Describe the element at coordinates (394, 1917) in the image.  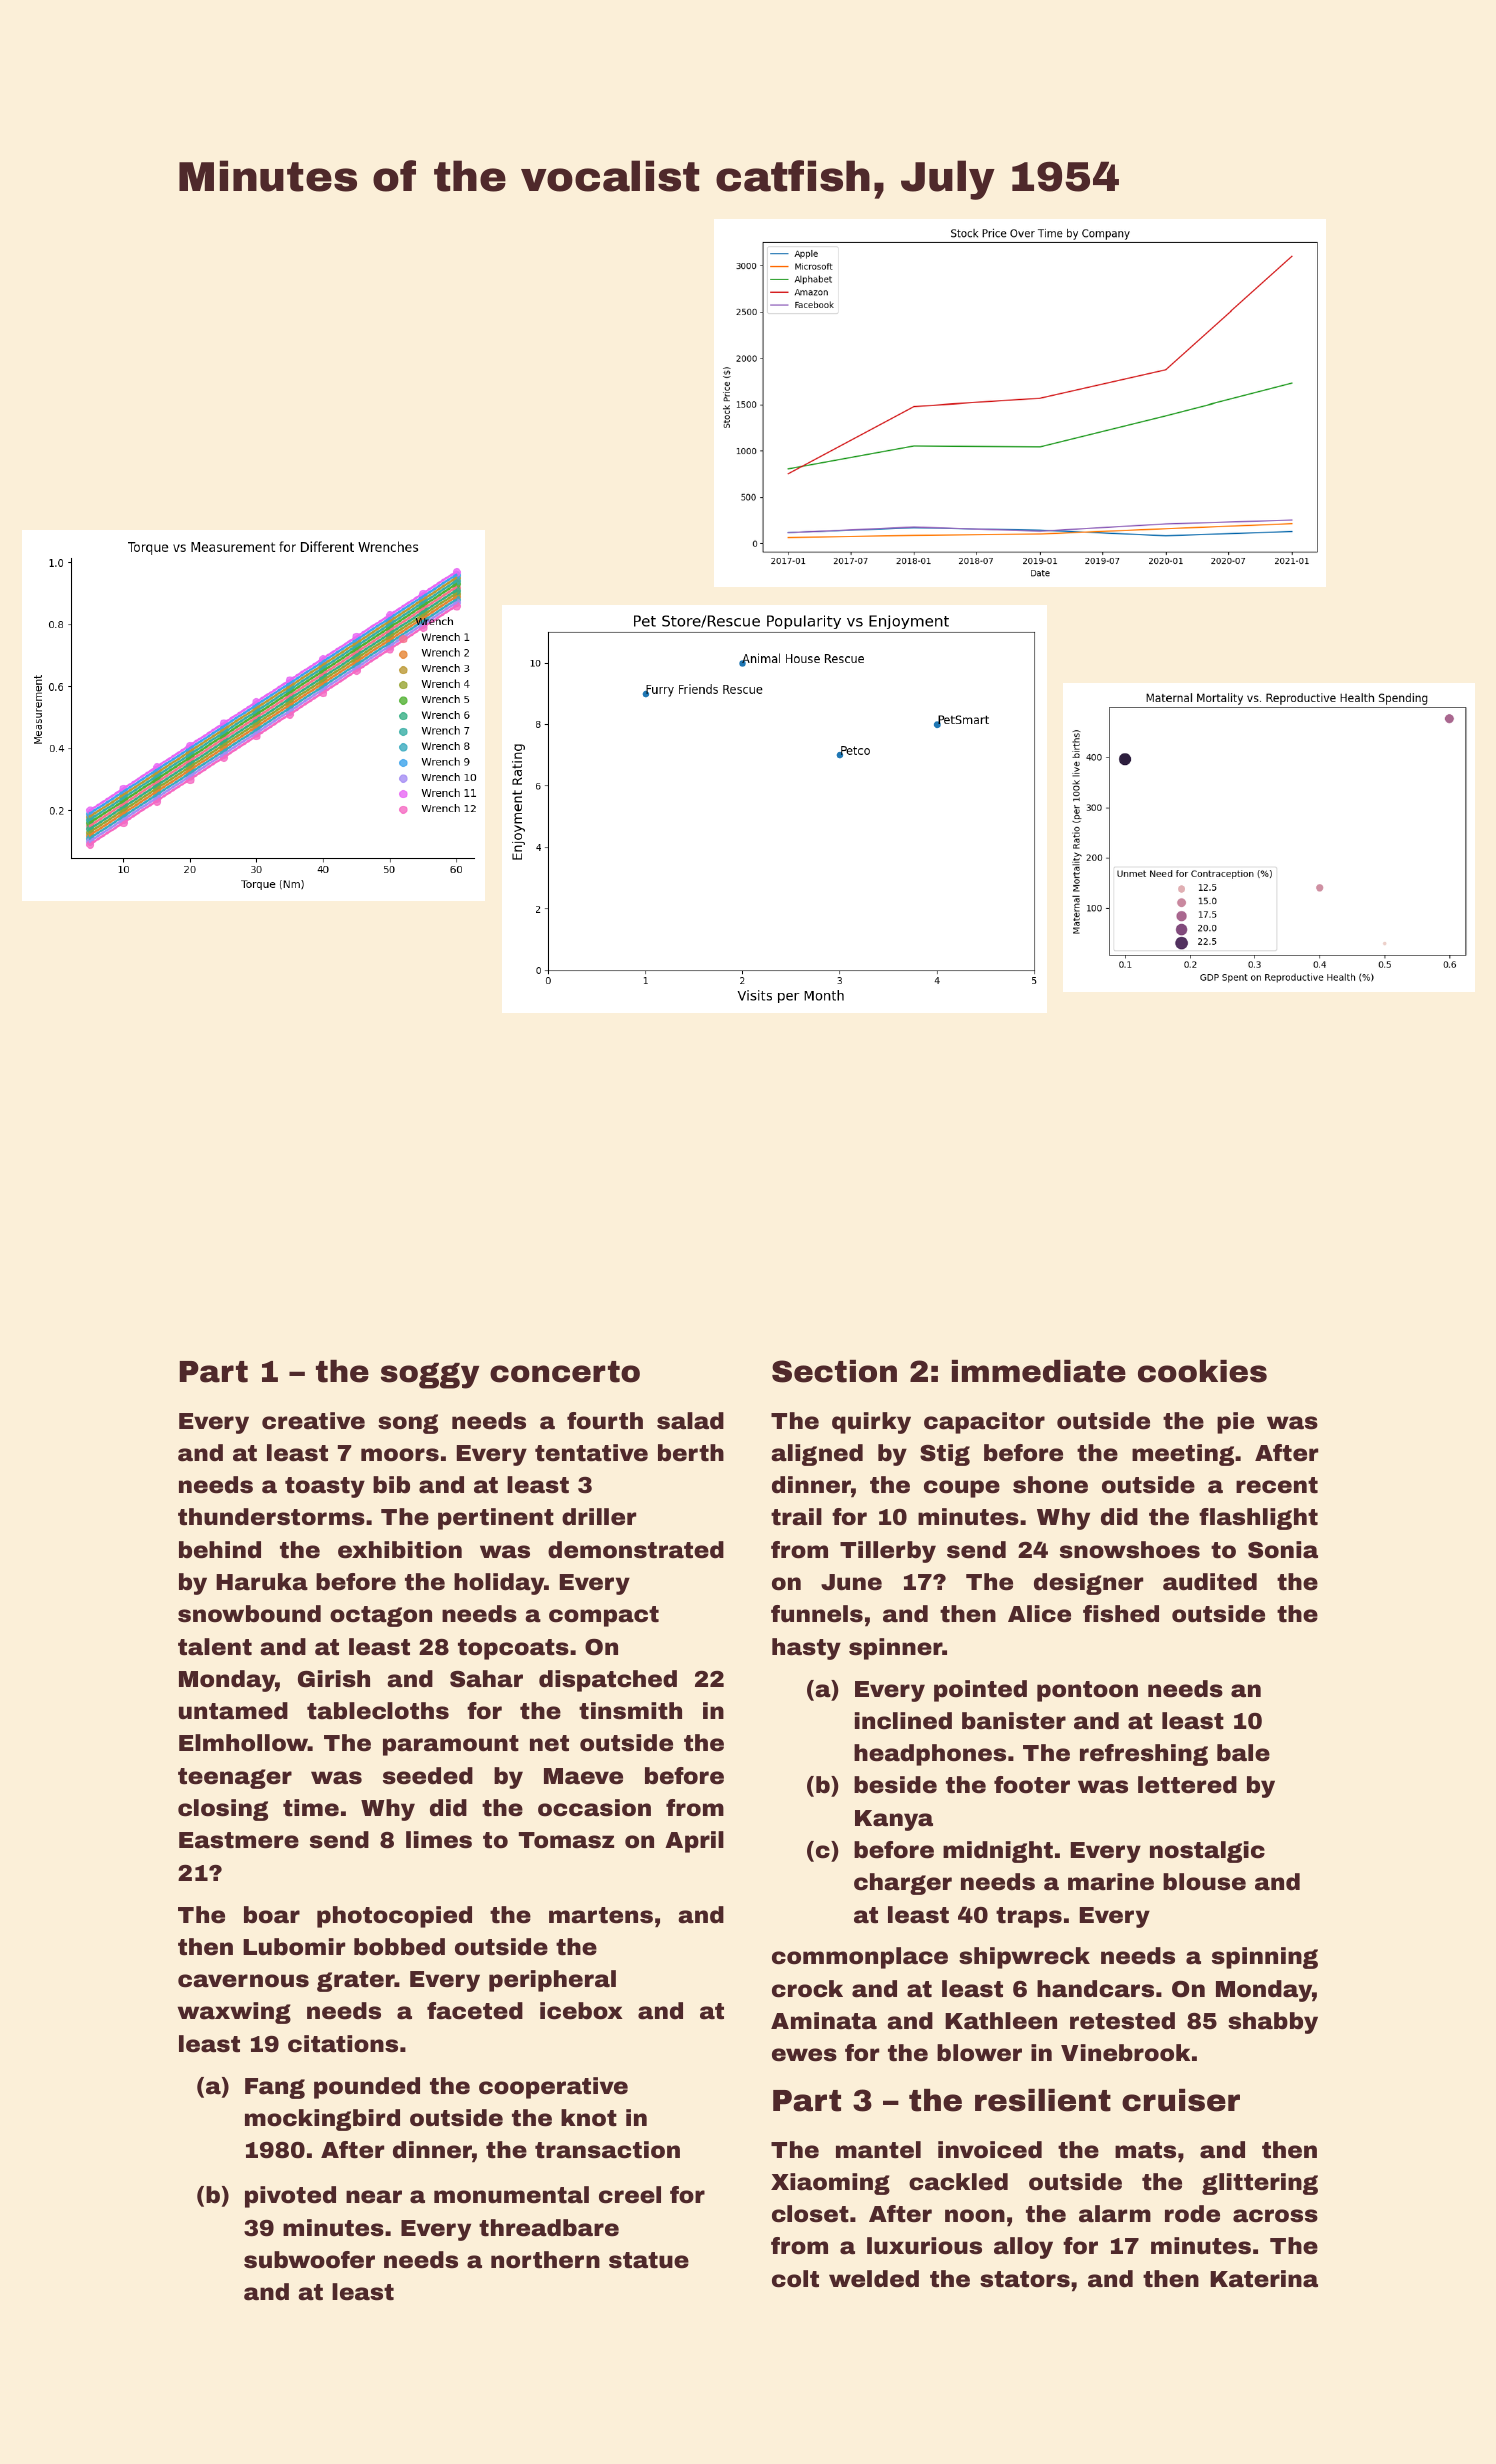
I see `photocopied` at that location.
